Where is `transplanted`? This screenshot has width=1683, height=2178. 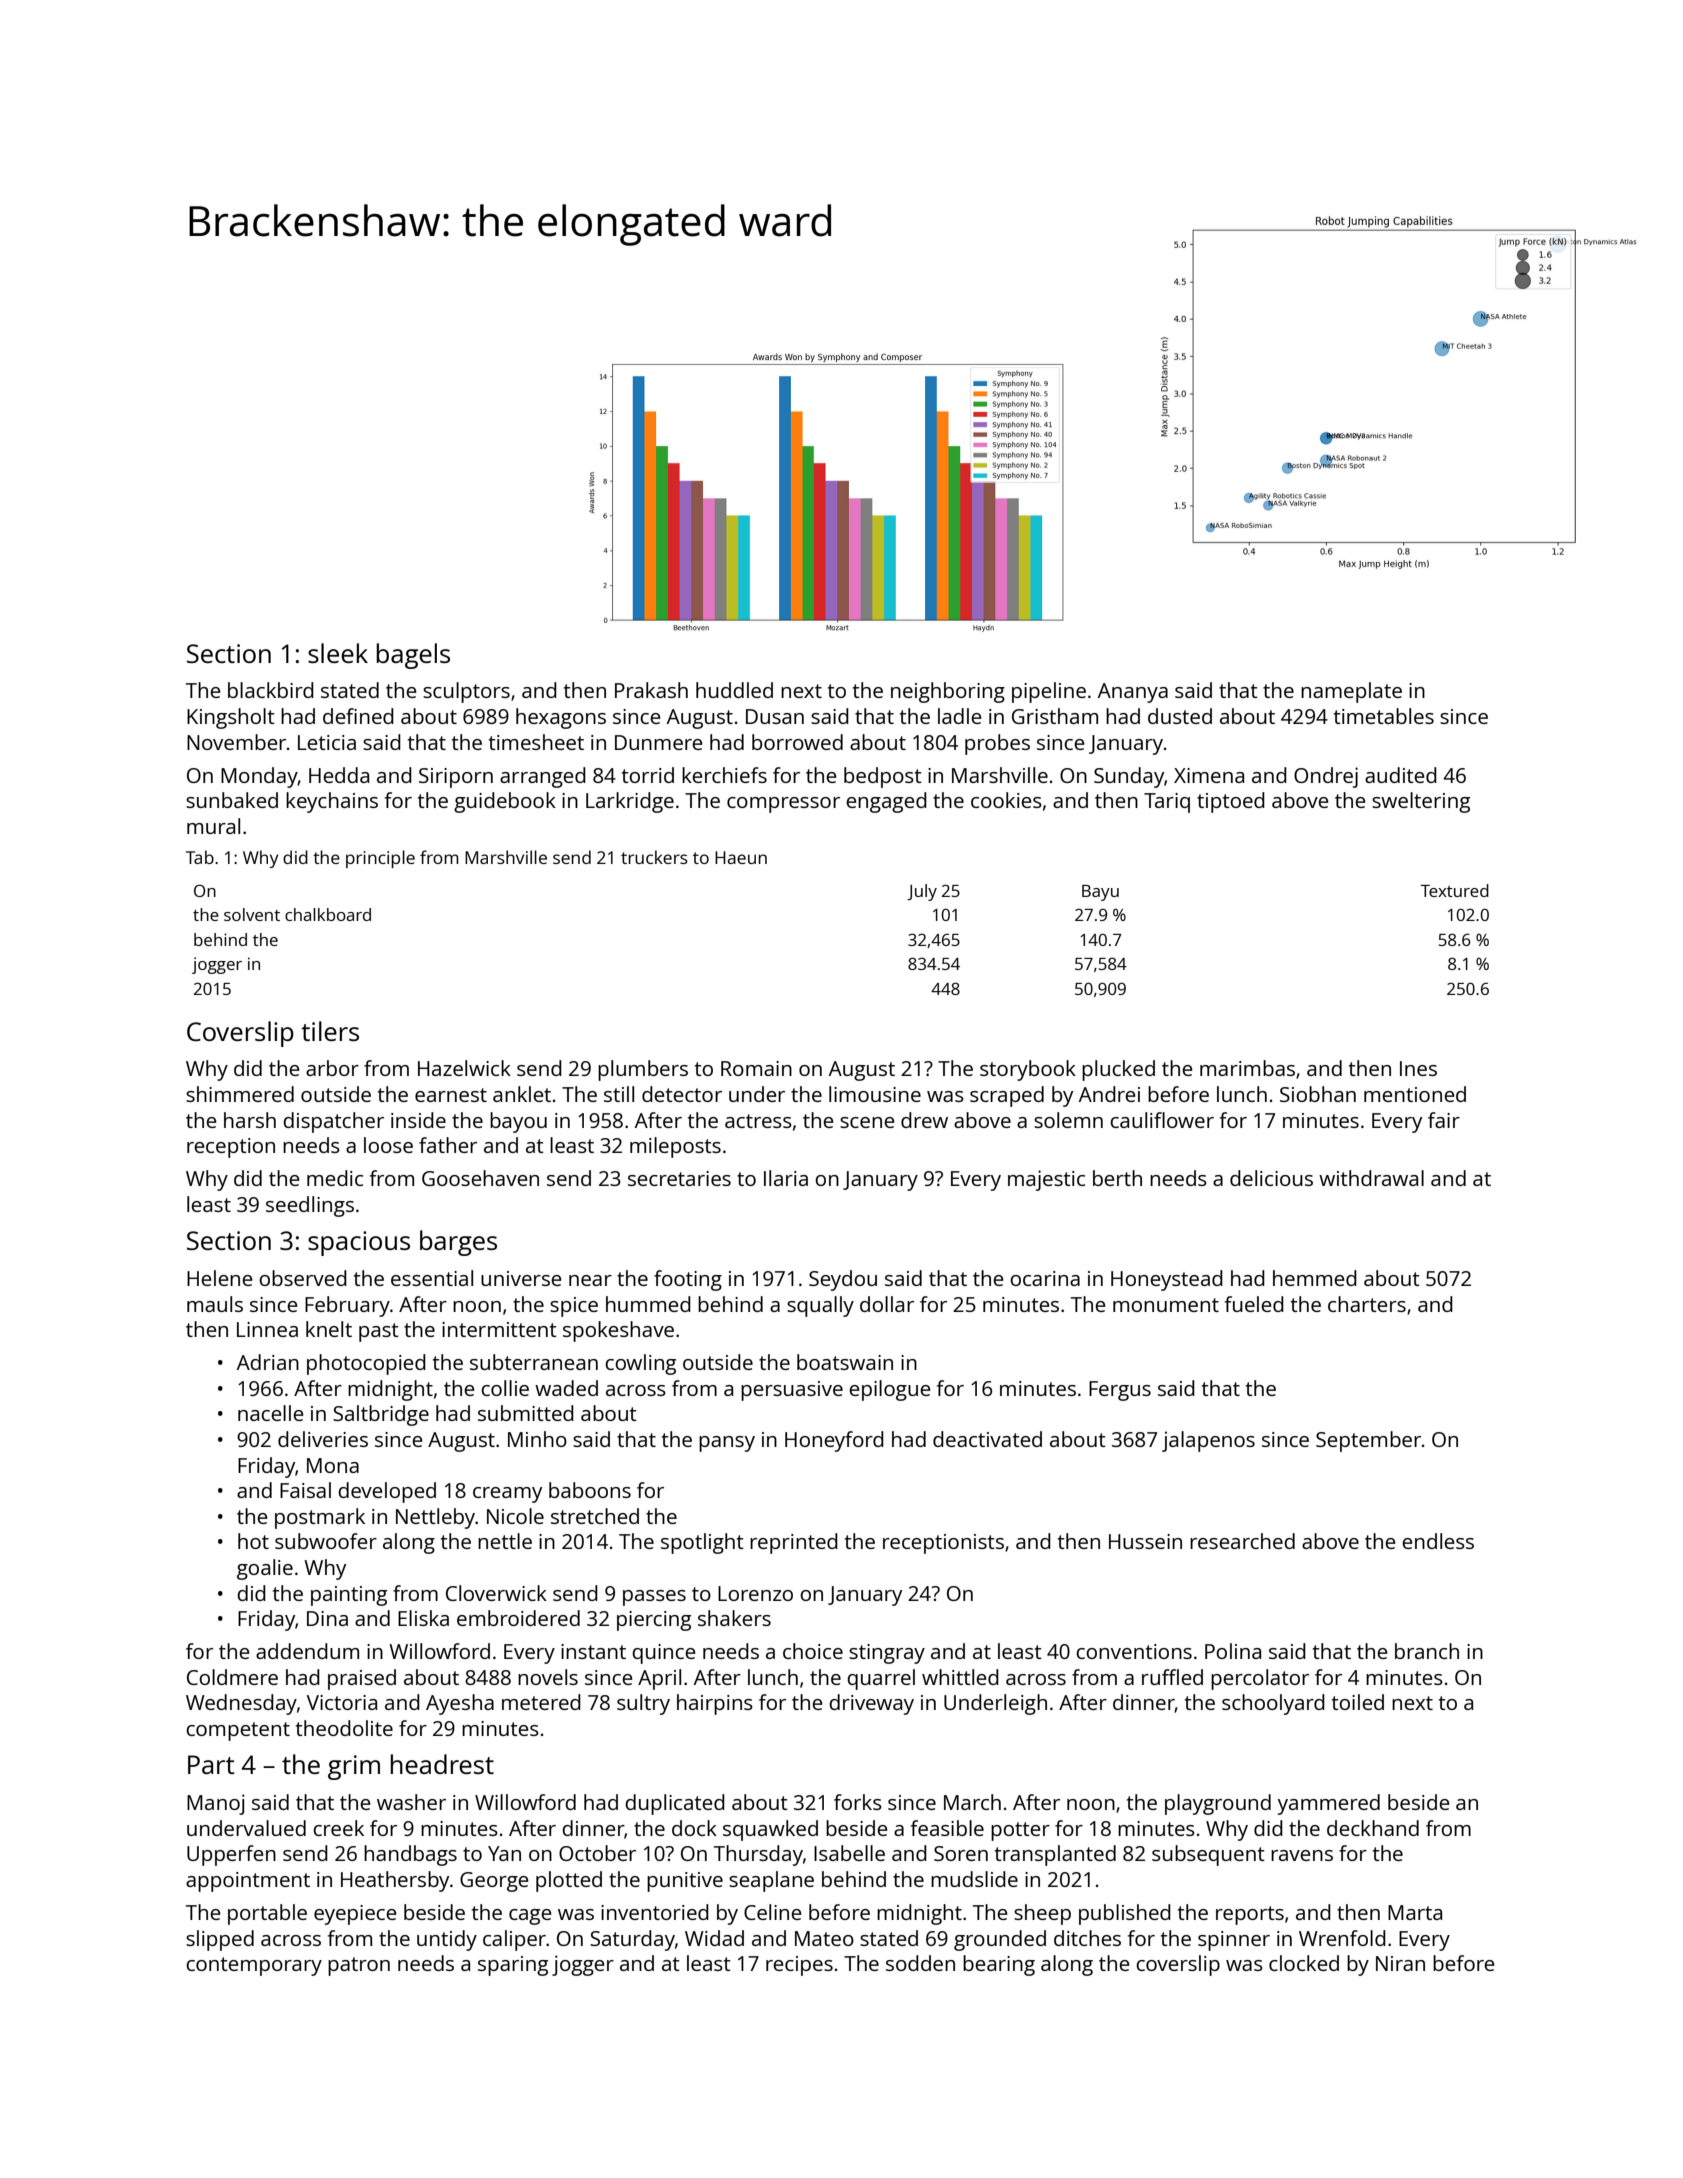 transplanted is located at coordinates (1055, 1855).
